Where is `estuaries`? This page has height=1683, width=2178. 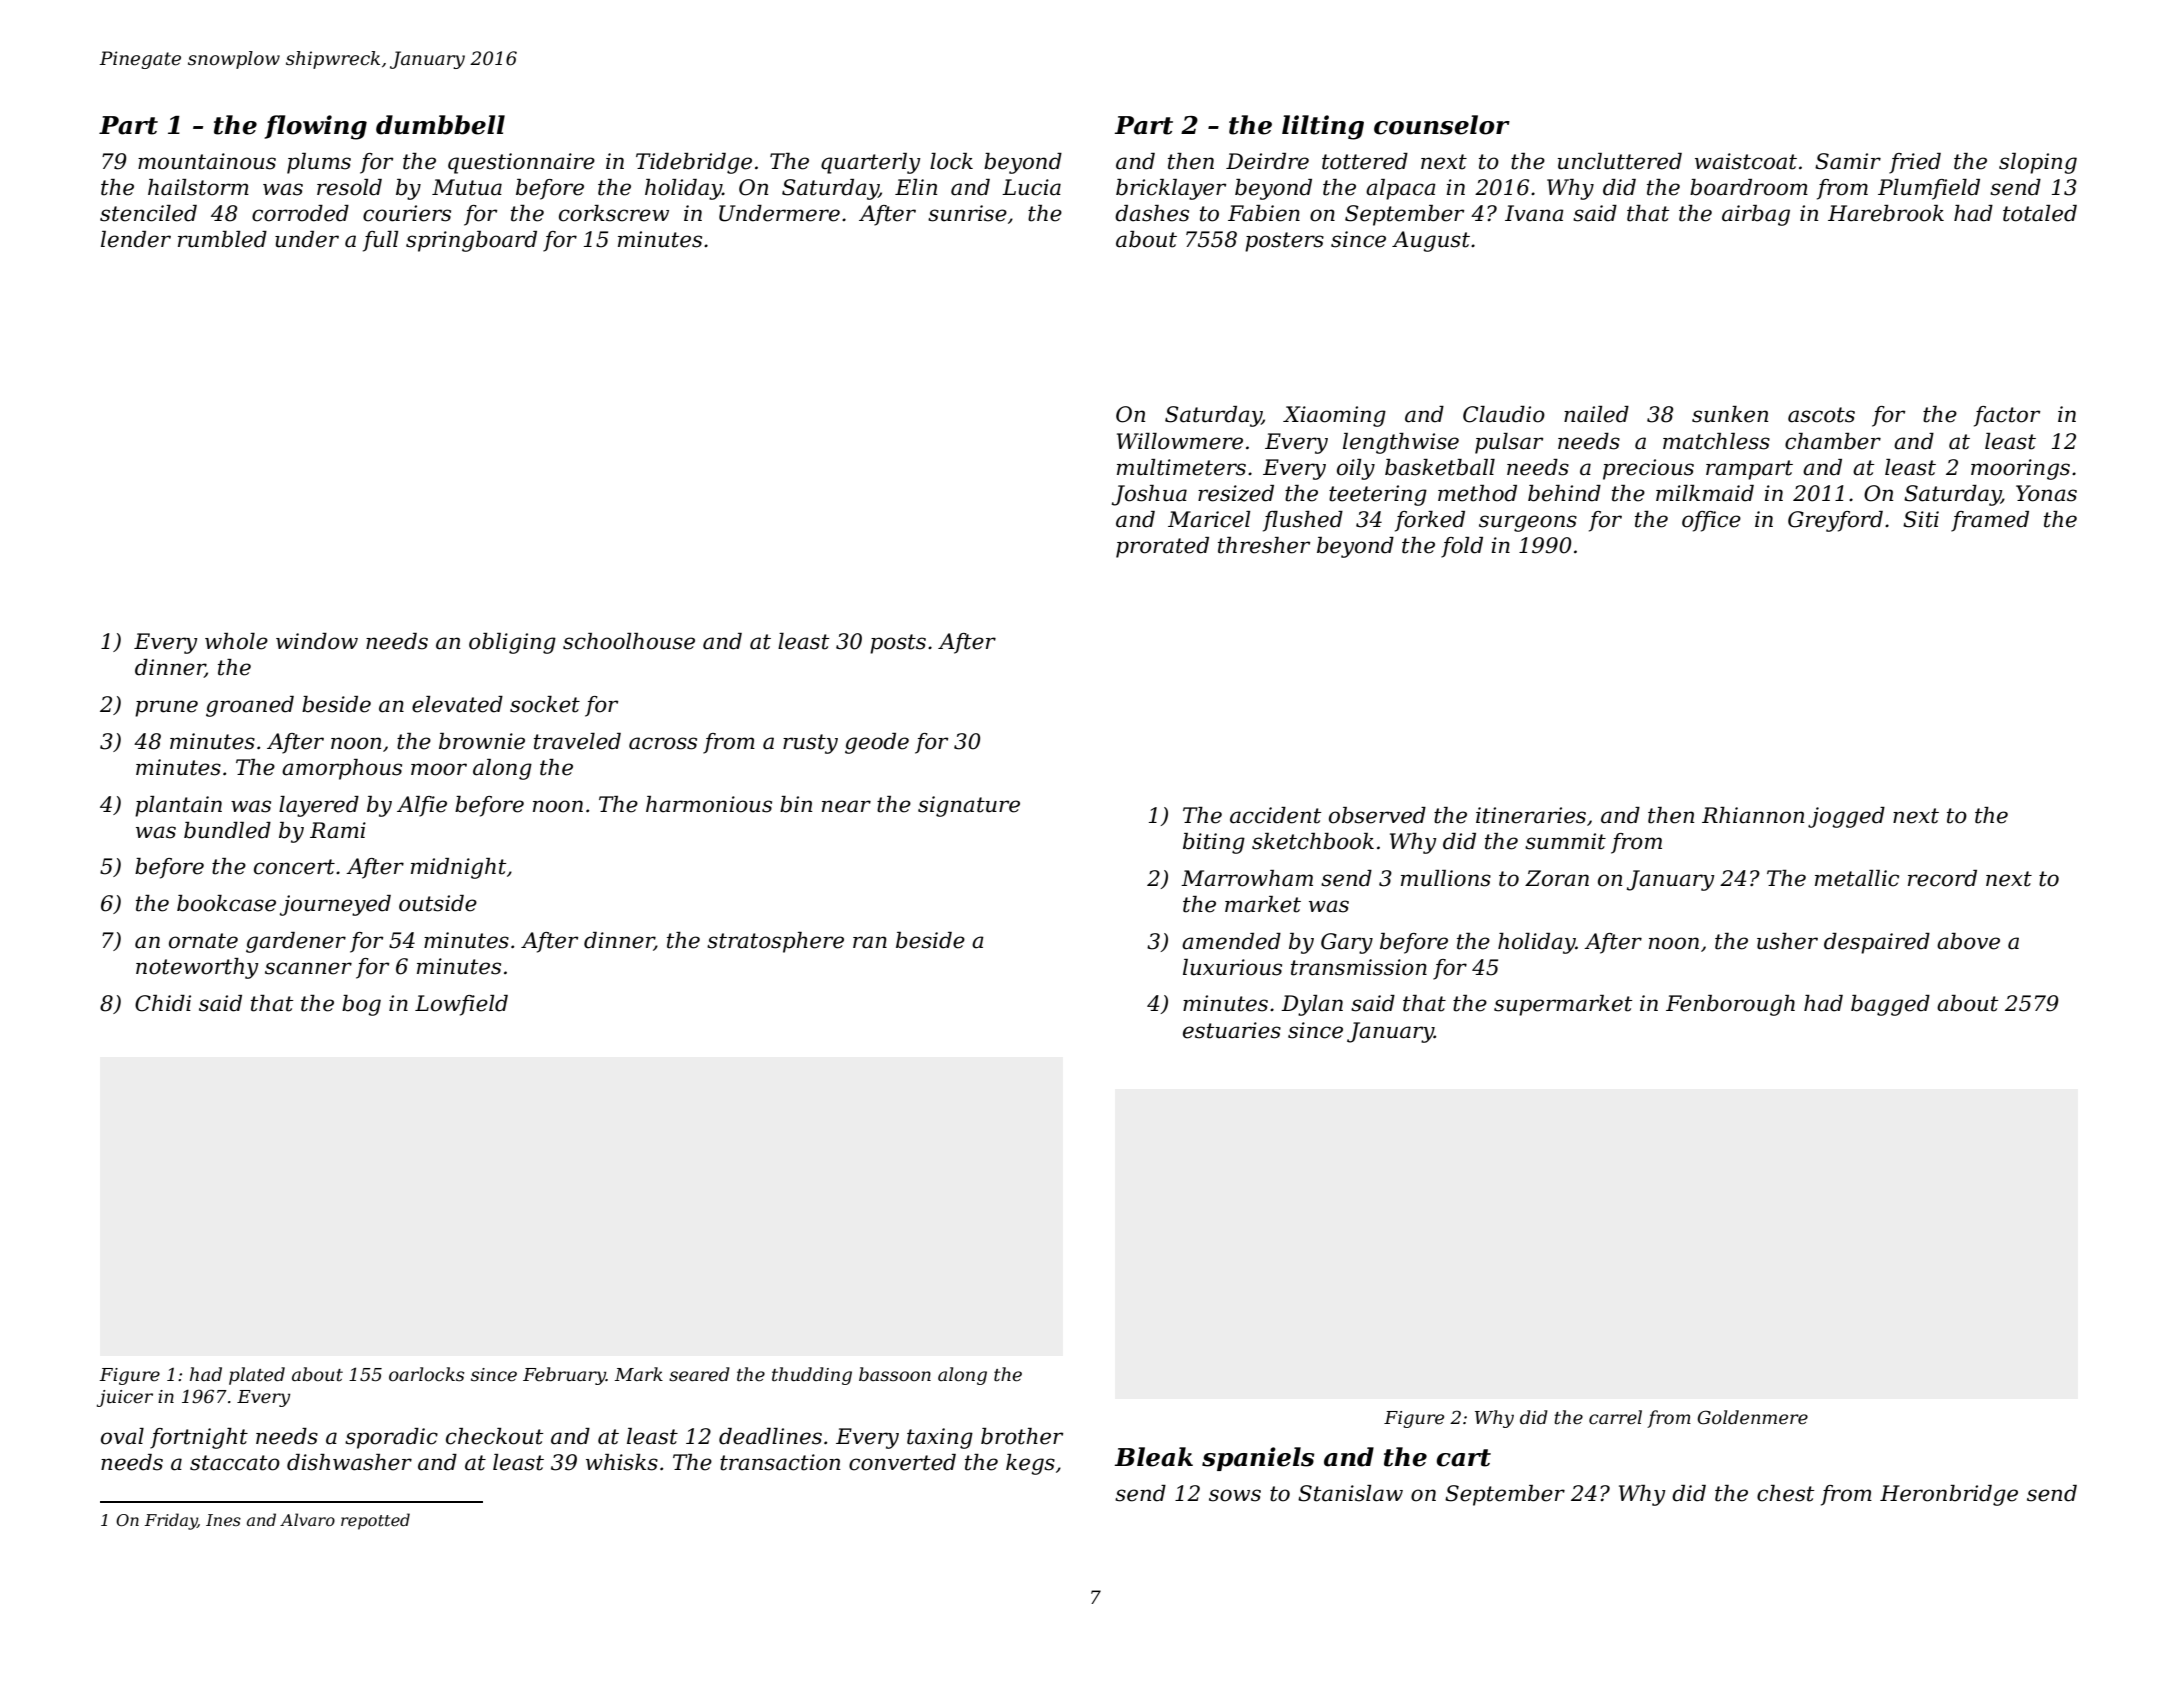 estuaries is located at coordinates (1232, 1030).
